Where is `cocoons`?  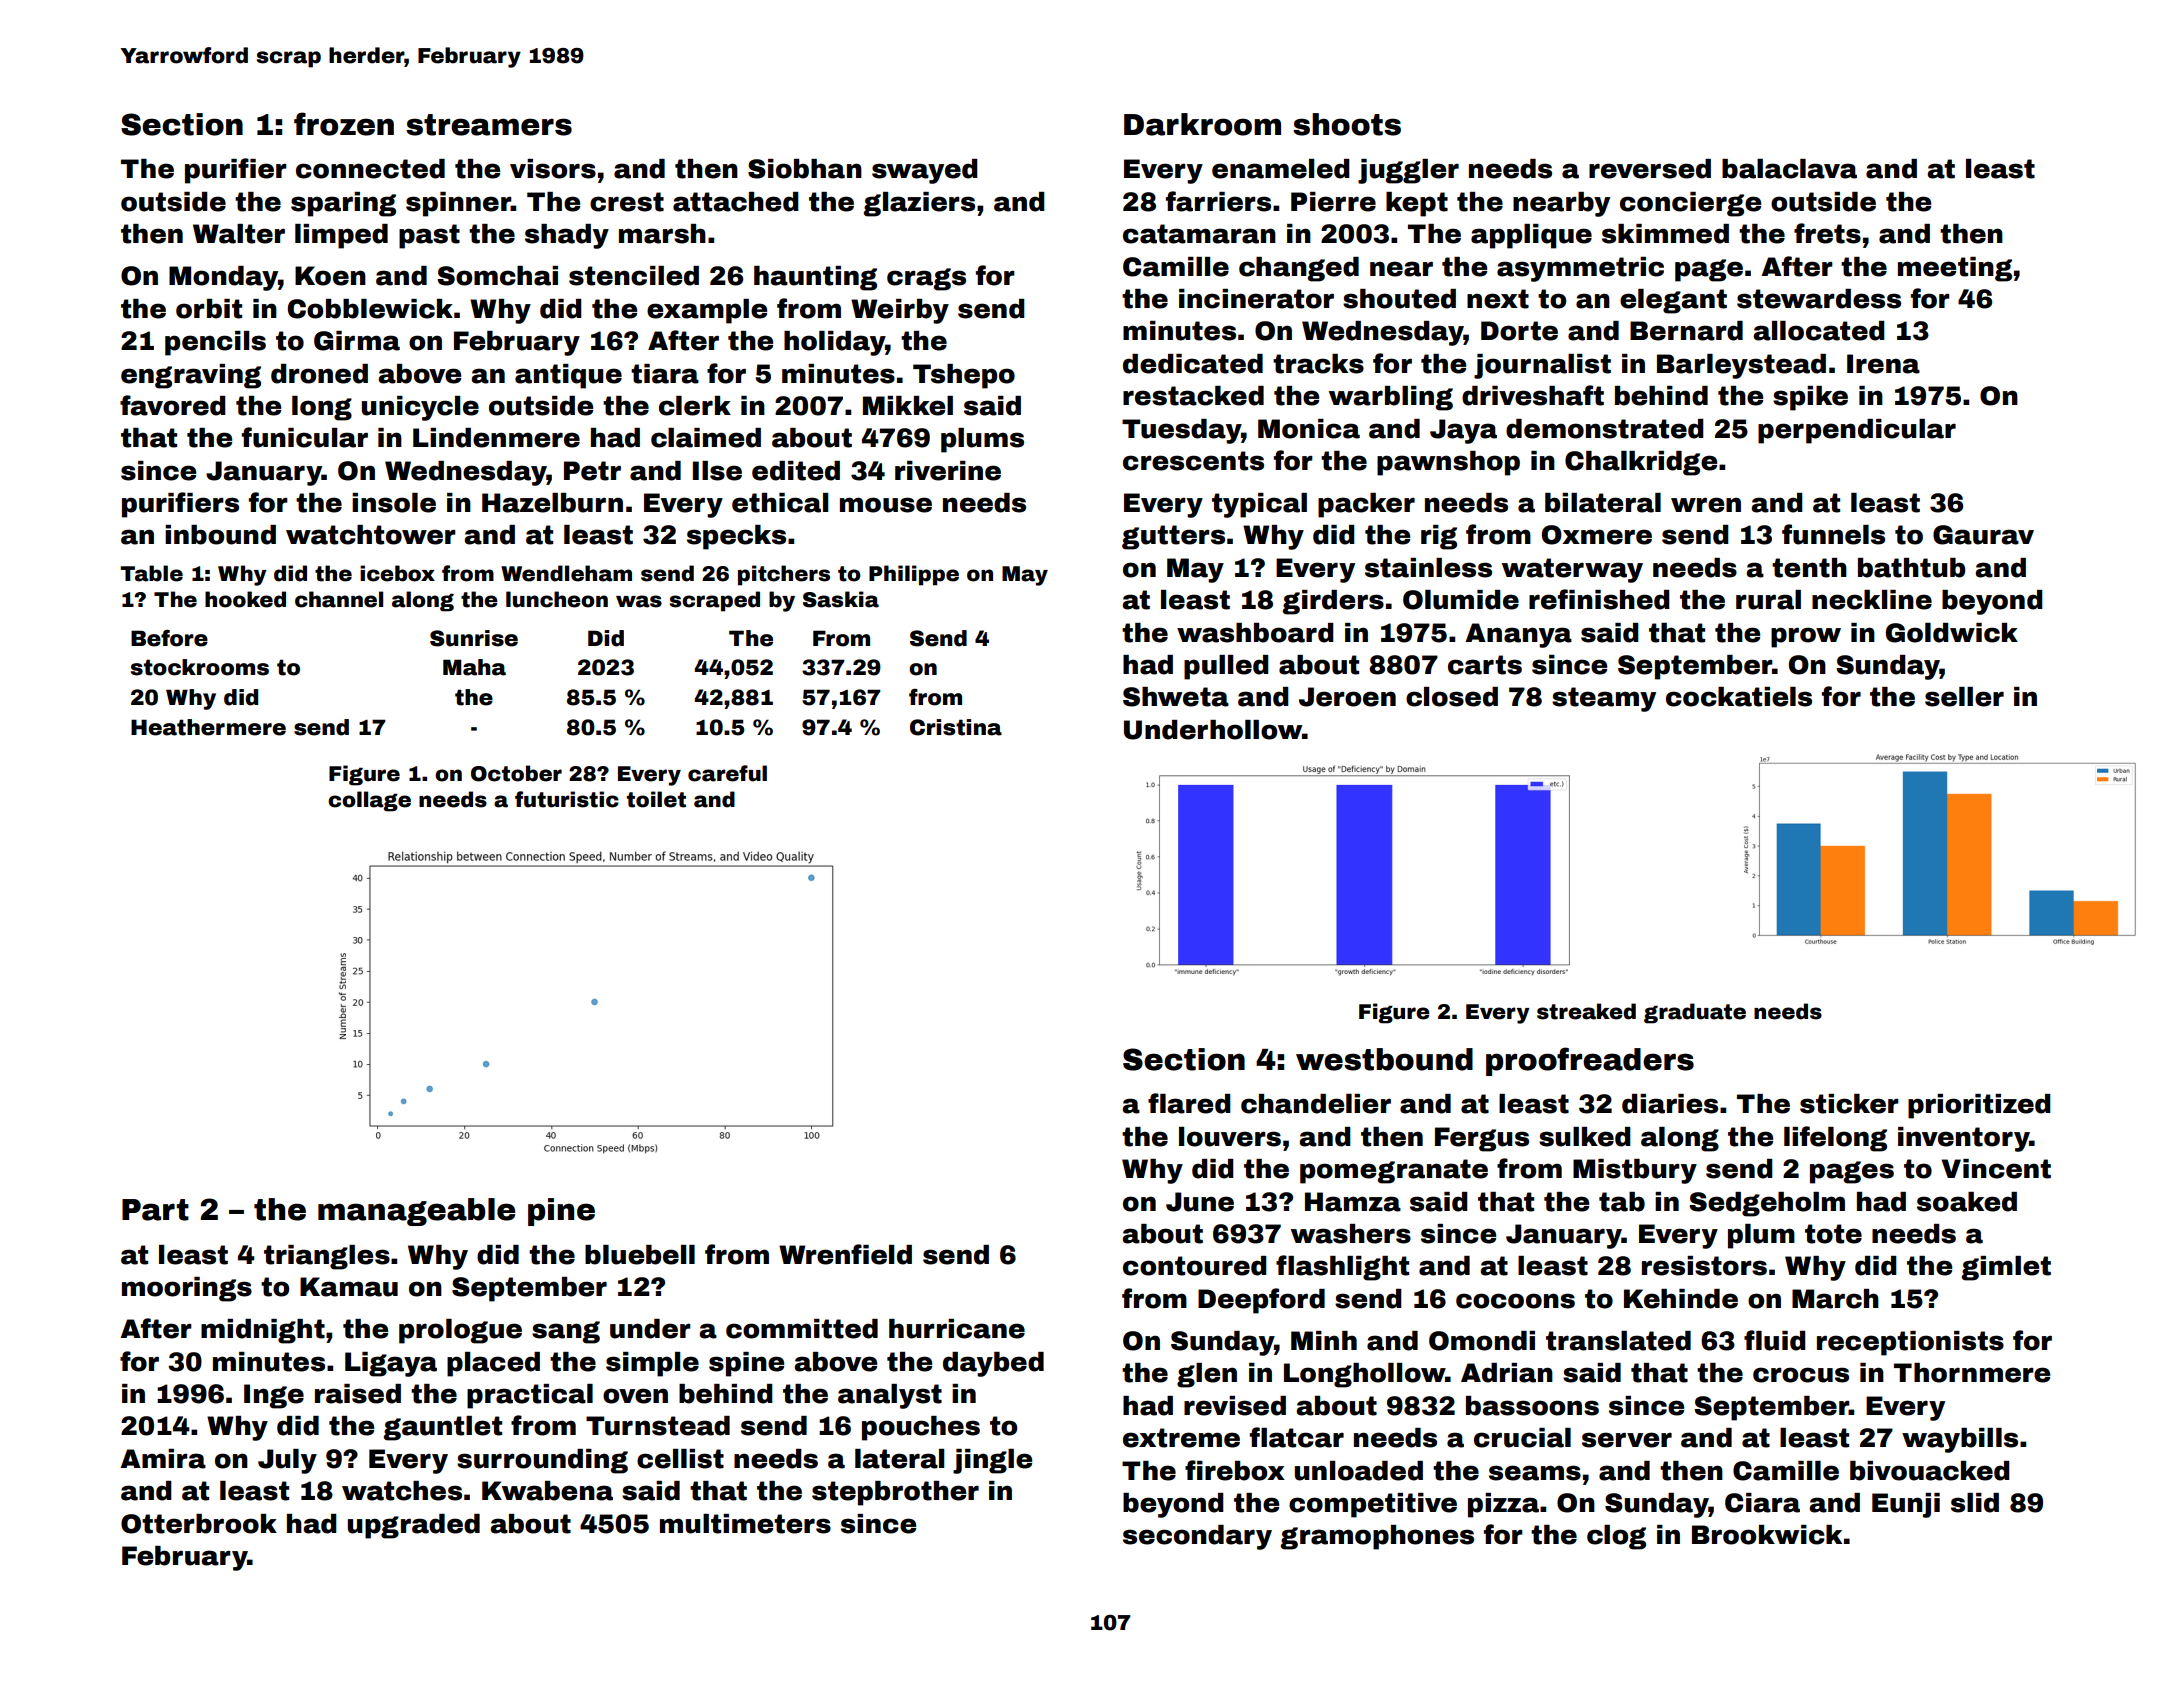 cocoons is located at coordinates (1515, 1301).
